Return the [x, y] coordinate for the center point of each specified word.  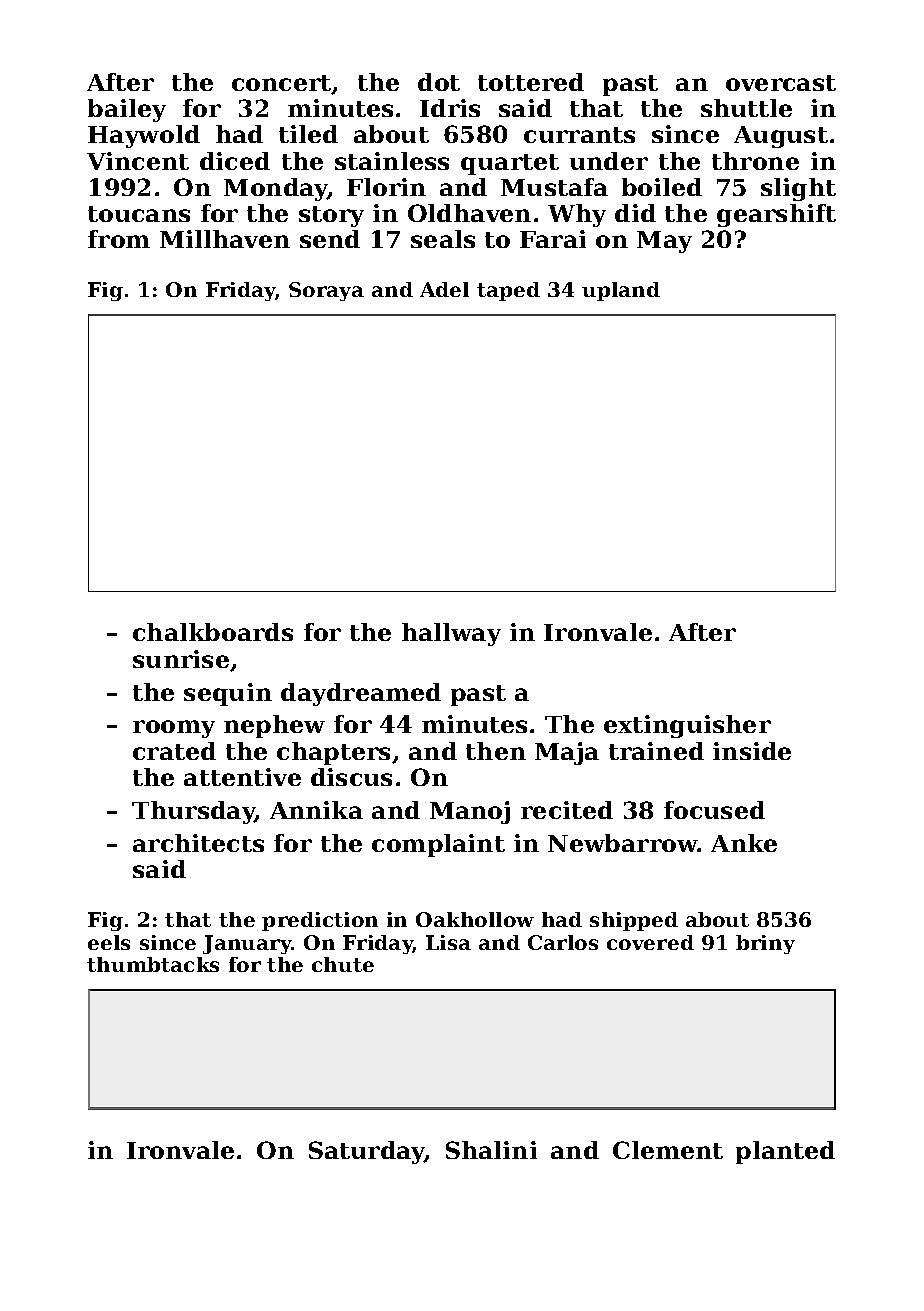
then [496, 751]
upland [621, 291]
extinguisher [687, 726]
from [119, 239]
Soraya [326, 291]
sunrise [181, 659]
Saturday [367, 1152]
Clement [668, 1150]
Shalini [491, 1150]
